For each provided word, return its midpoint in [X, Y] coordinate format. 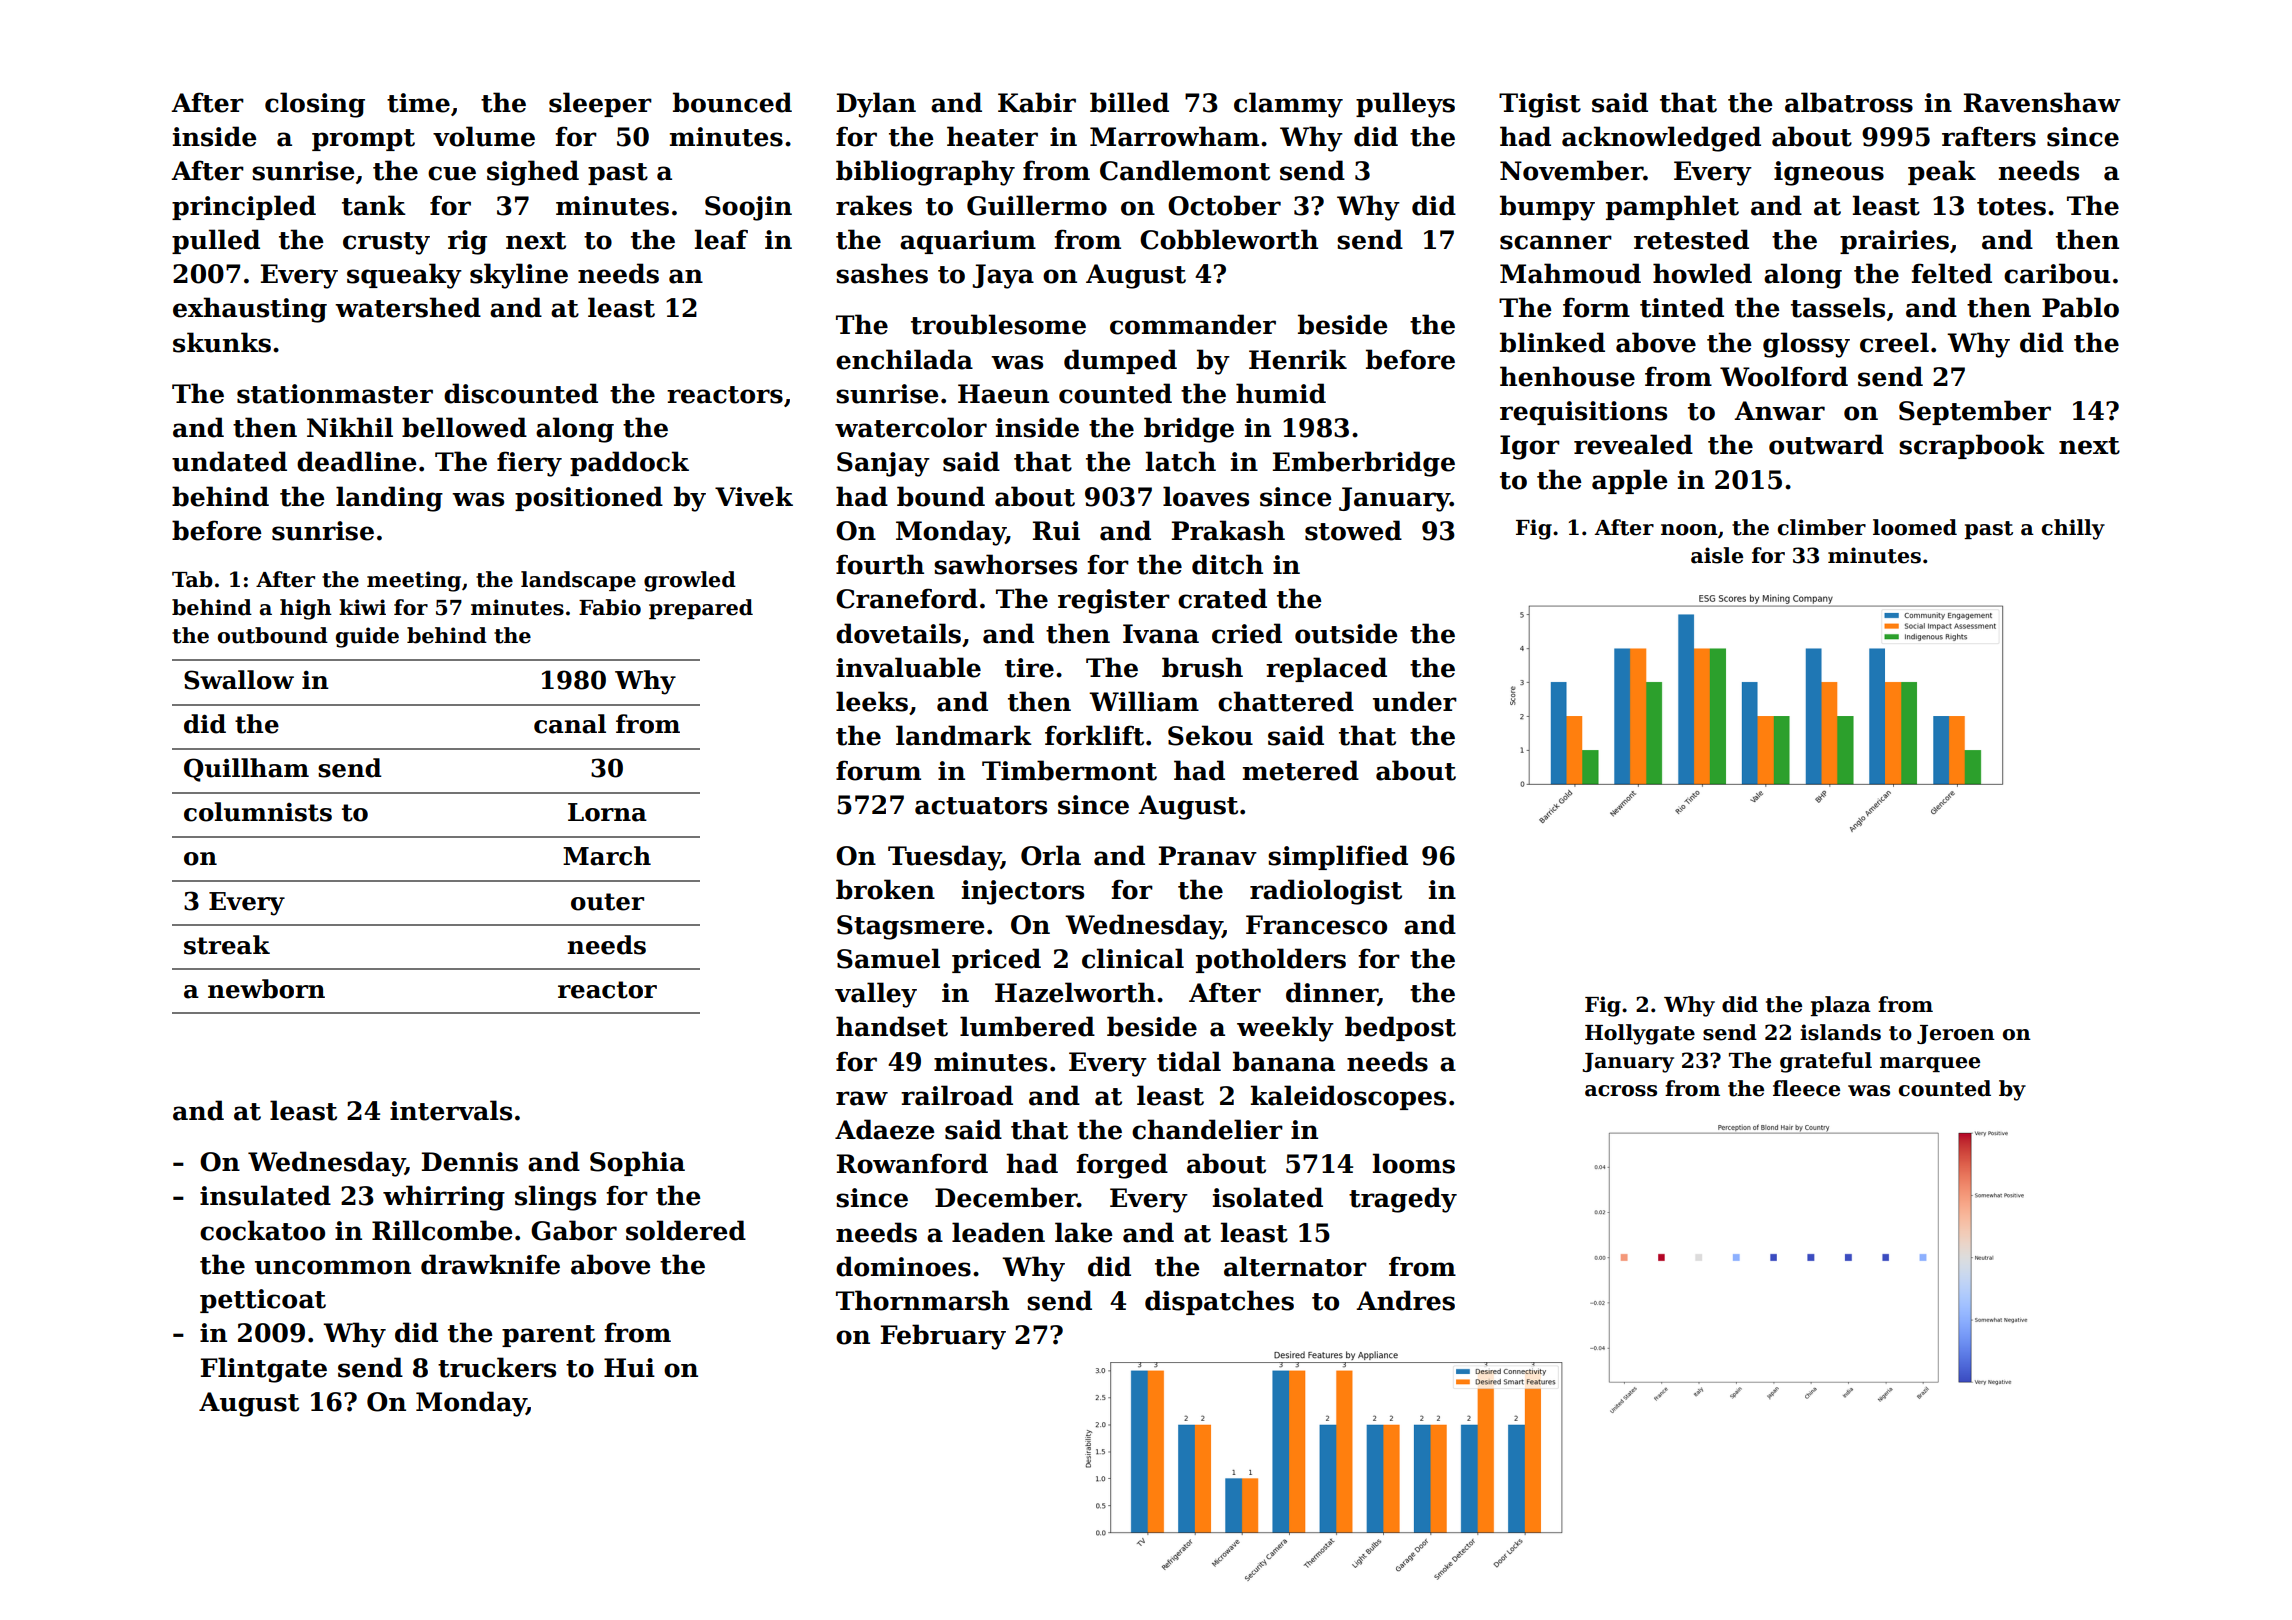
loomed [1915, 527]
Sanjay [883, 464]
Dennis [470, 1162]
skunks [222, 342]
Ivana [1161, 634]
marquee [1930, 1064]
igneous [1829, 173]
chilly [2073, 529]
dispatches [1219, 1302]
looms [1414, 1163]
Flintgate [264, 1370]
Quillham [246, 770]
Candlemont [1185, 170]
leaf [721, 239]
